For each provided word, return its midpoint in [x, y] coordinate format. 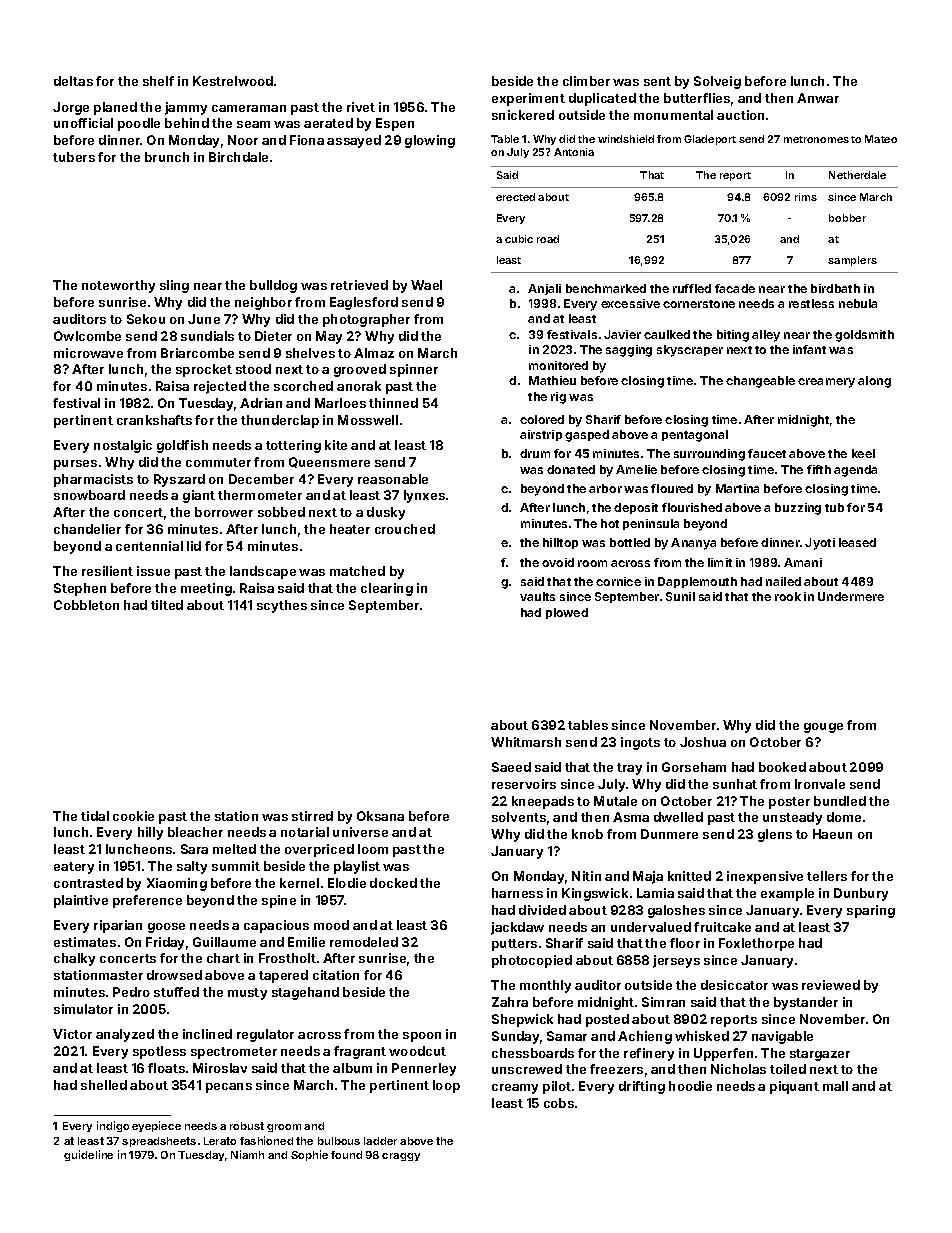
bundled [840, 801]
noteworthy [118, 286]
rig [558, 398]
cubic [519, 239]
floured [672, 488]
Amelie [636, 469]
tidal [95, 816]
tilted [167, 605]
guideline [88, 1155]
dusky [386, 513]
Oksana [380, 816]
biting [733, 336]
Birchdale [238, 157]
